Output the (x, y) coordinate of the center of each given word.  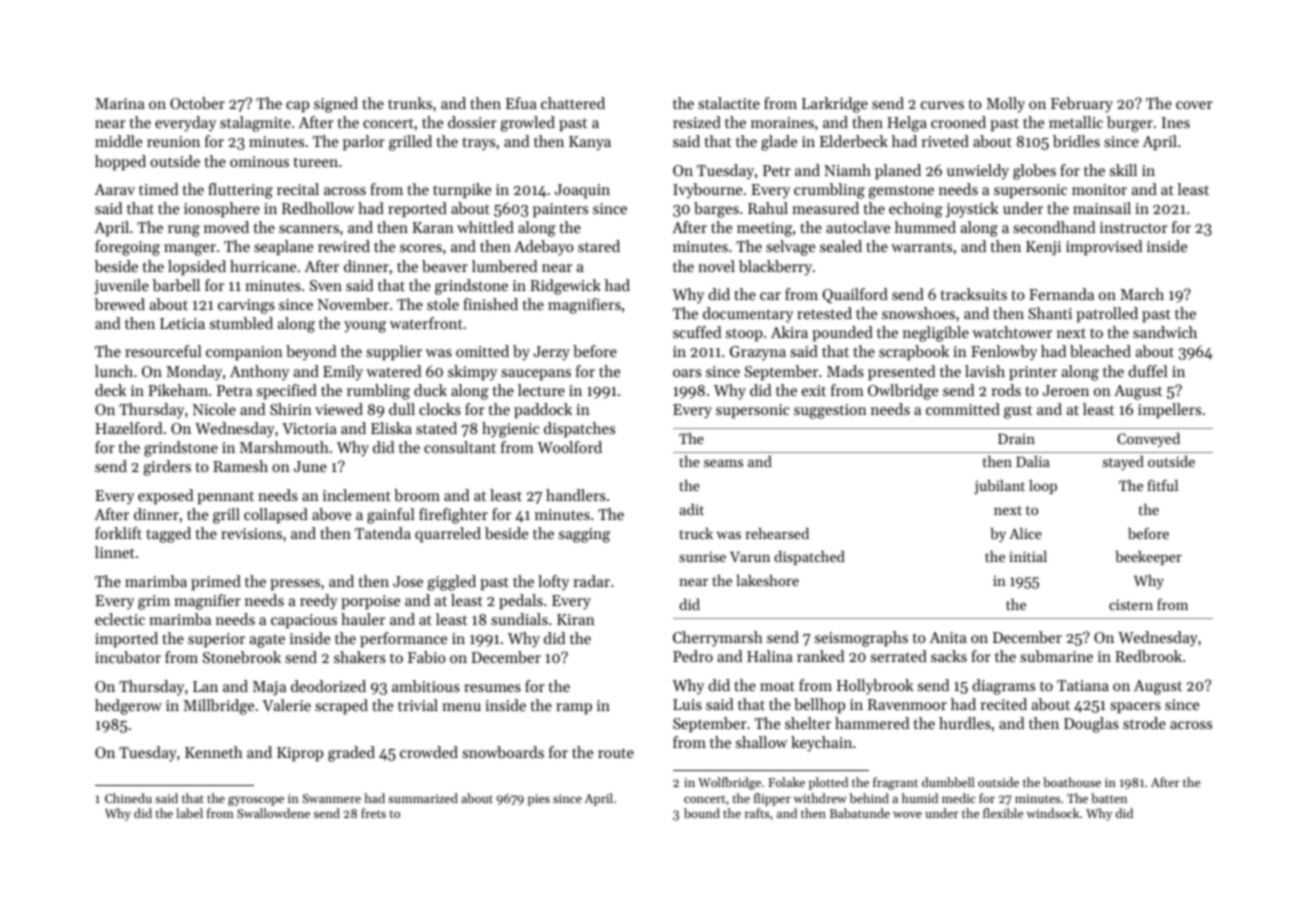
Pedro (693, 656)
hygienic (510, 430)
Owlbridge (903, 392)
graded (351, 754)
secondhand (1054, 227)
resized (697, 122)
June (310, 466)
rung (184, 231)
